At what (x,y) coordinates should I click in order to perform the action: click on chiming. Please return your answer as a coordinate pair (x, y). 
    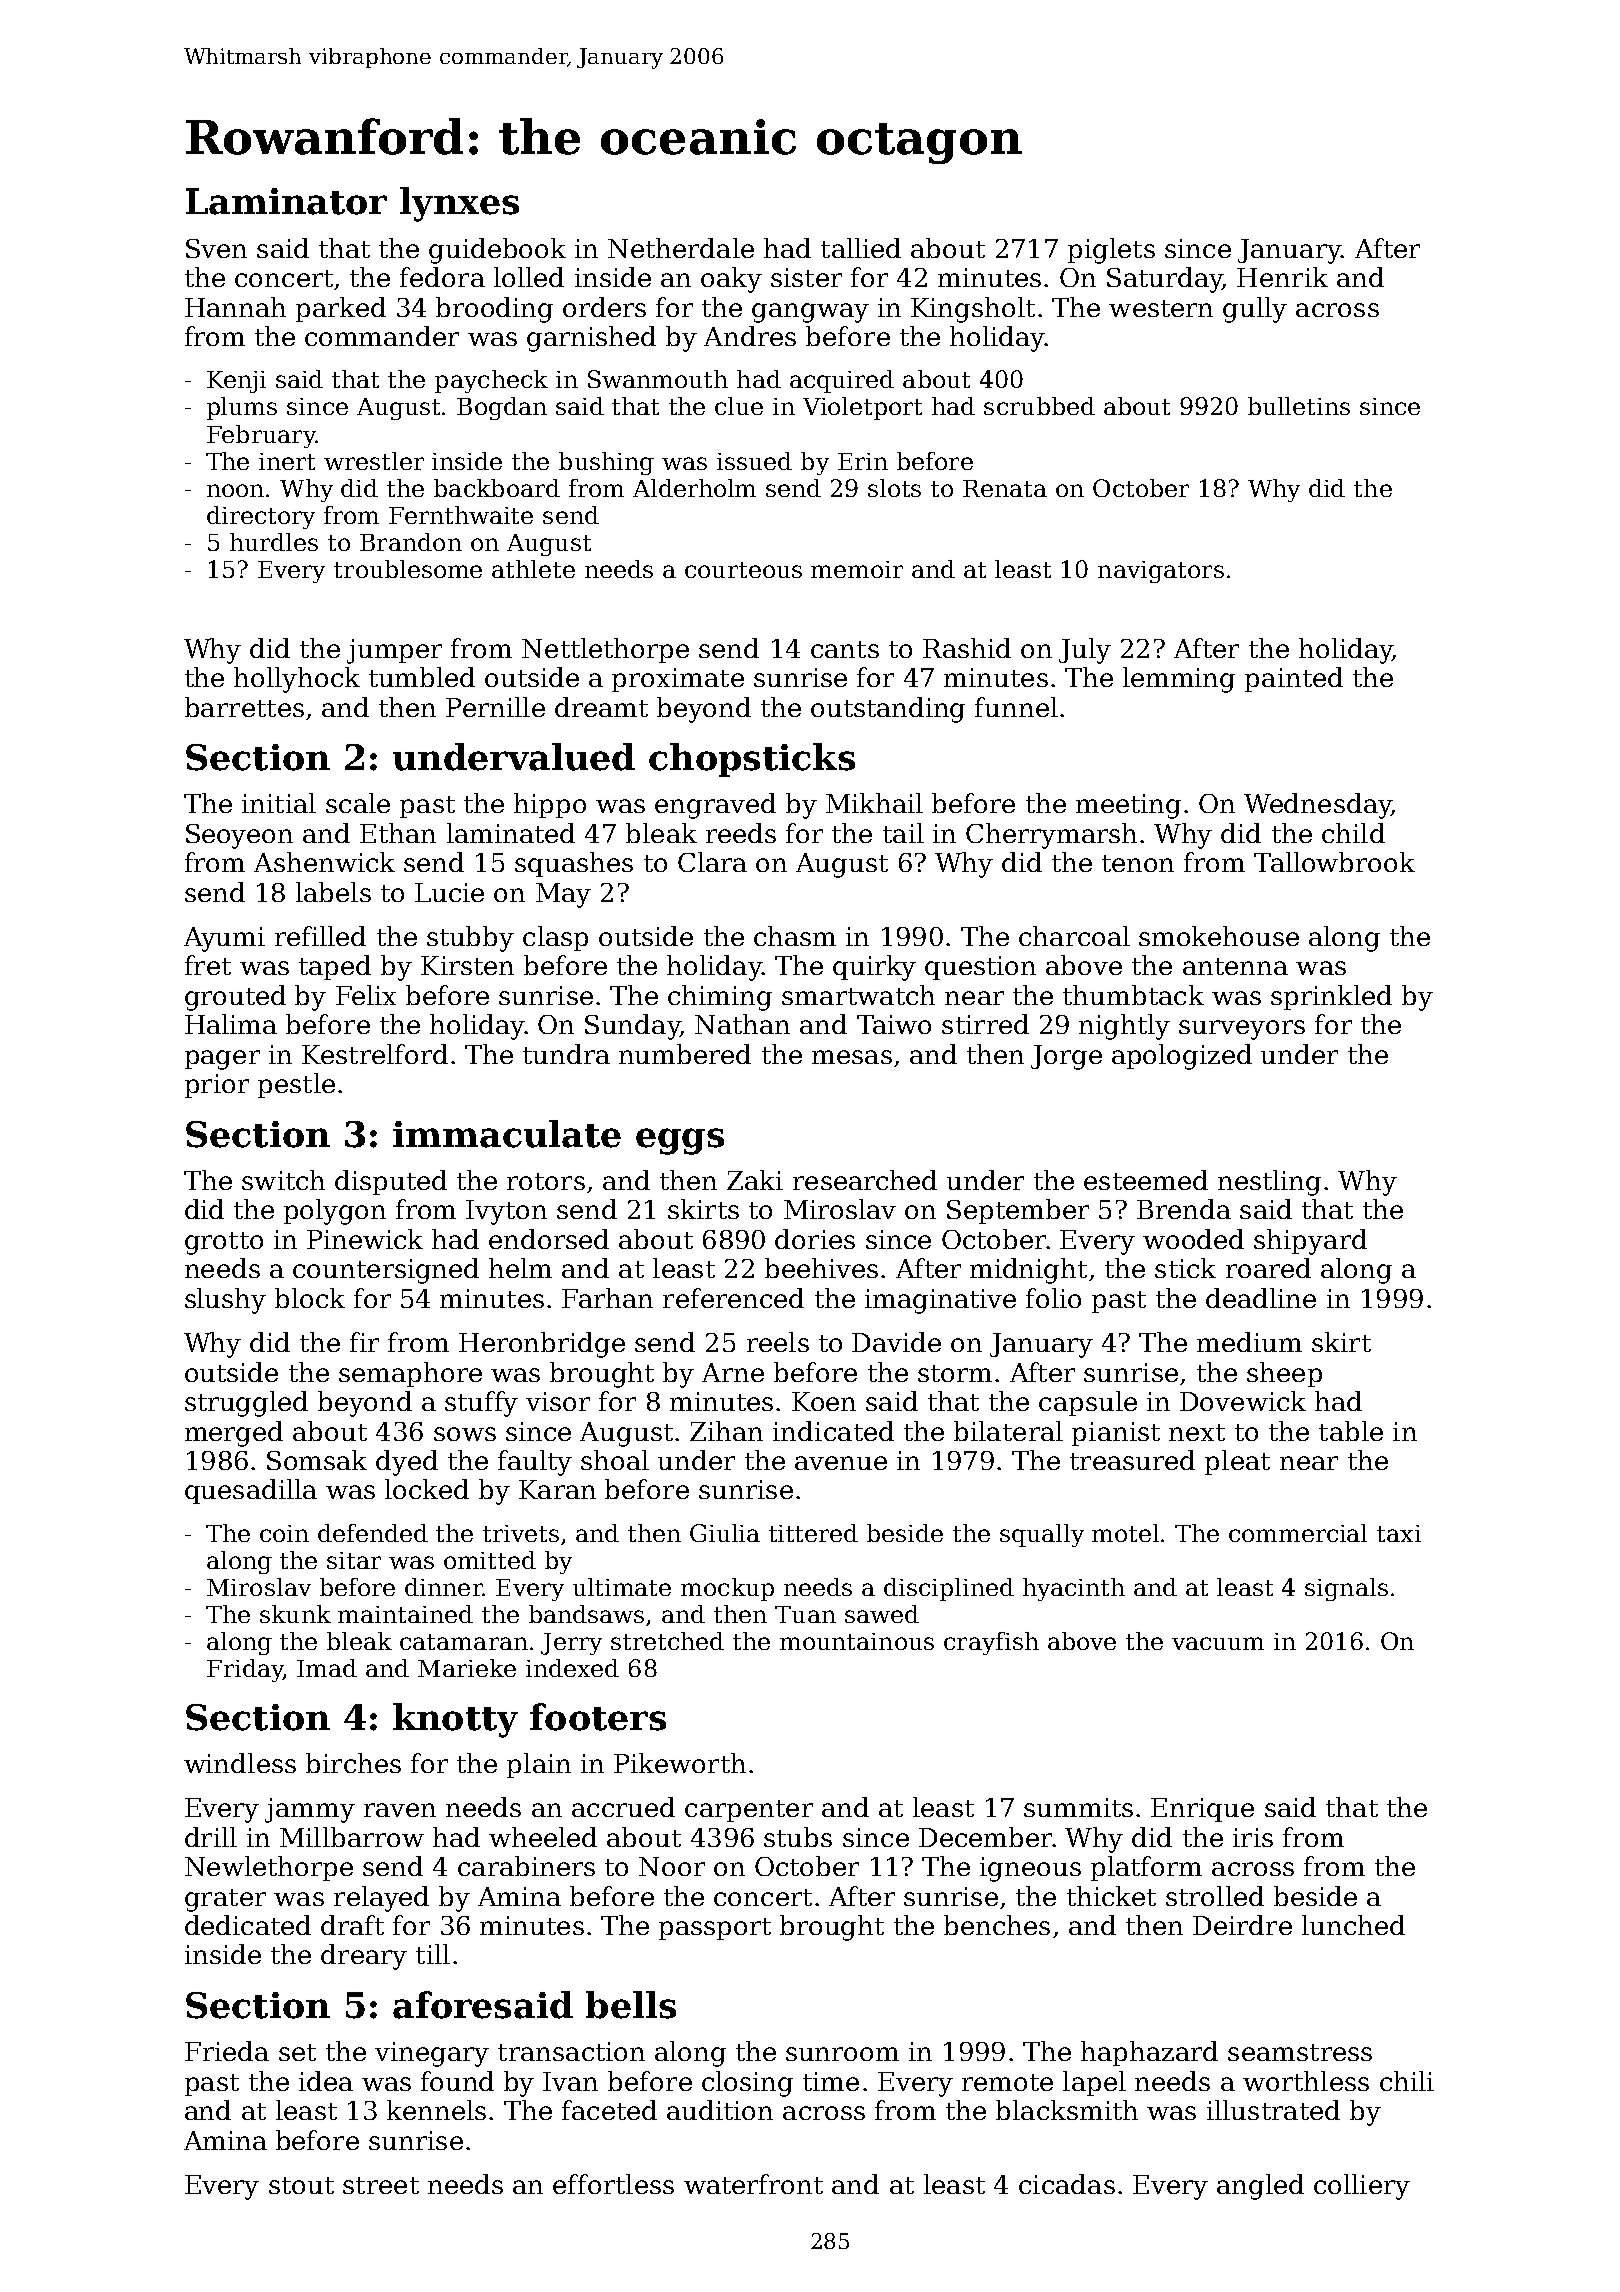
    Looking at the image, I should click on (720, 998).
